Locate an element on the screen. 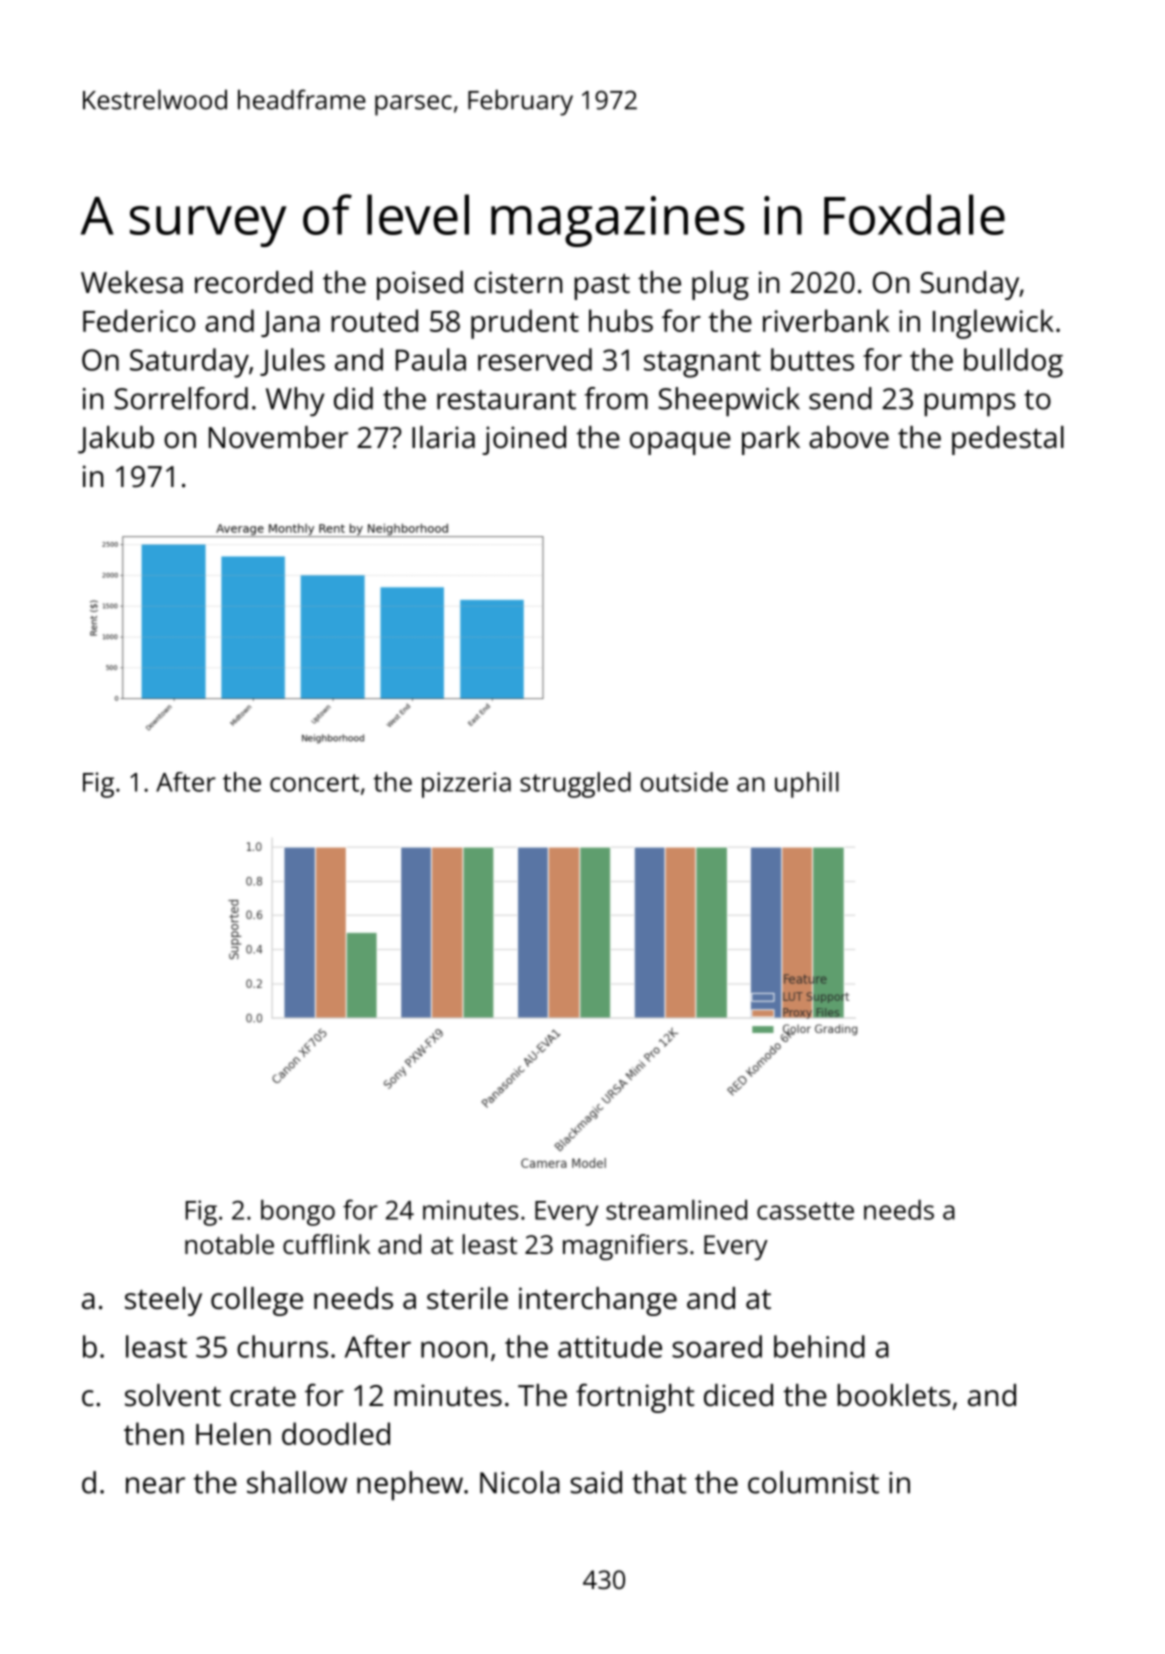 The width and height of the screenshot is (1165, 1654). near is located at coordinates (155, 1485).
